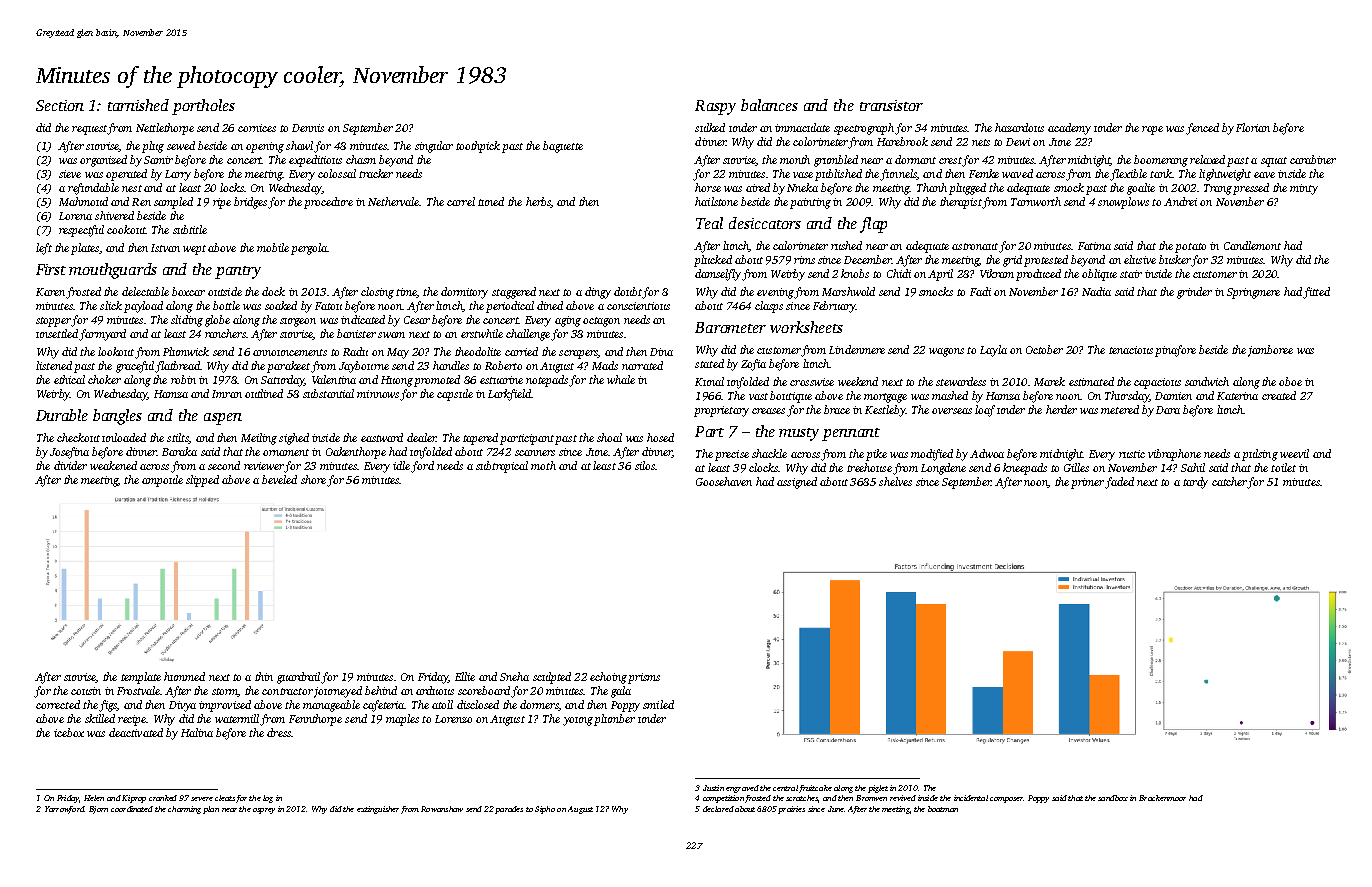 The image size is (1372, 887). Describe the element at coordinates (1253, 127) in the screenshot. I see `Florian` at that location.
